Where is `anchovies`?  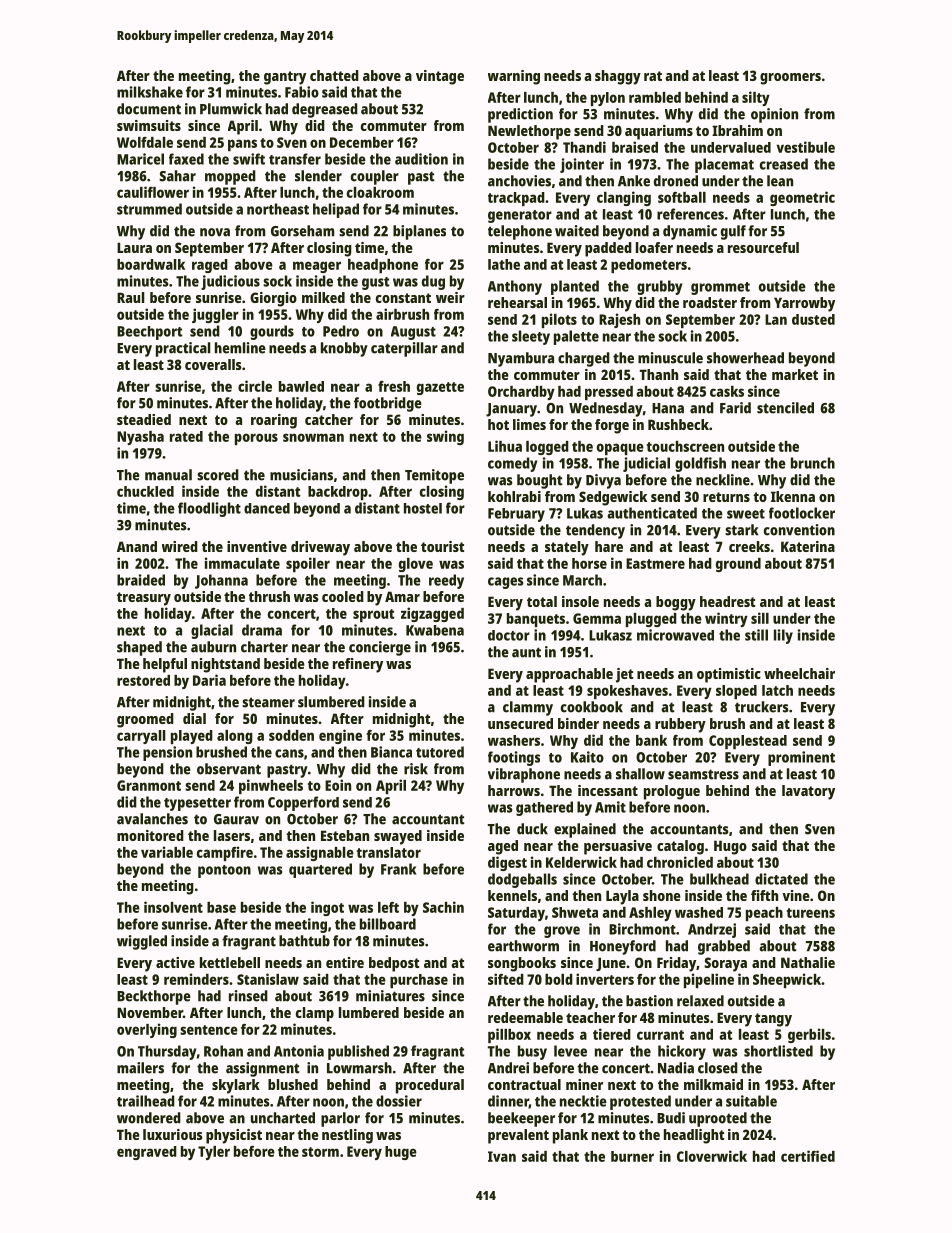 anchovies is located at coordinates (519, 181).
